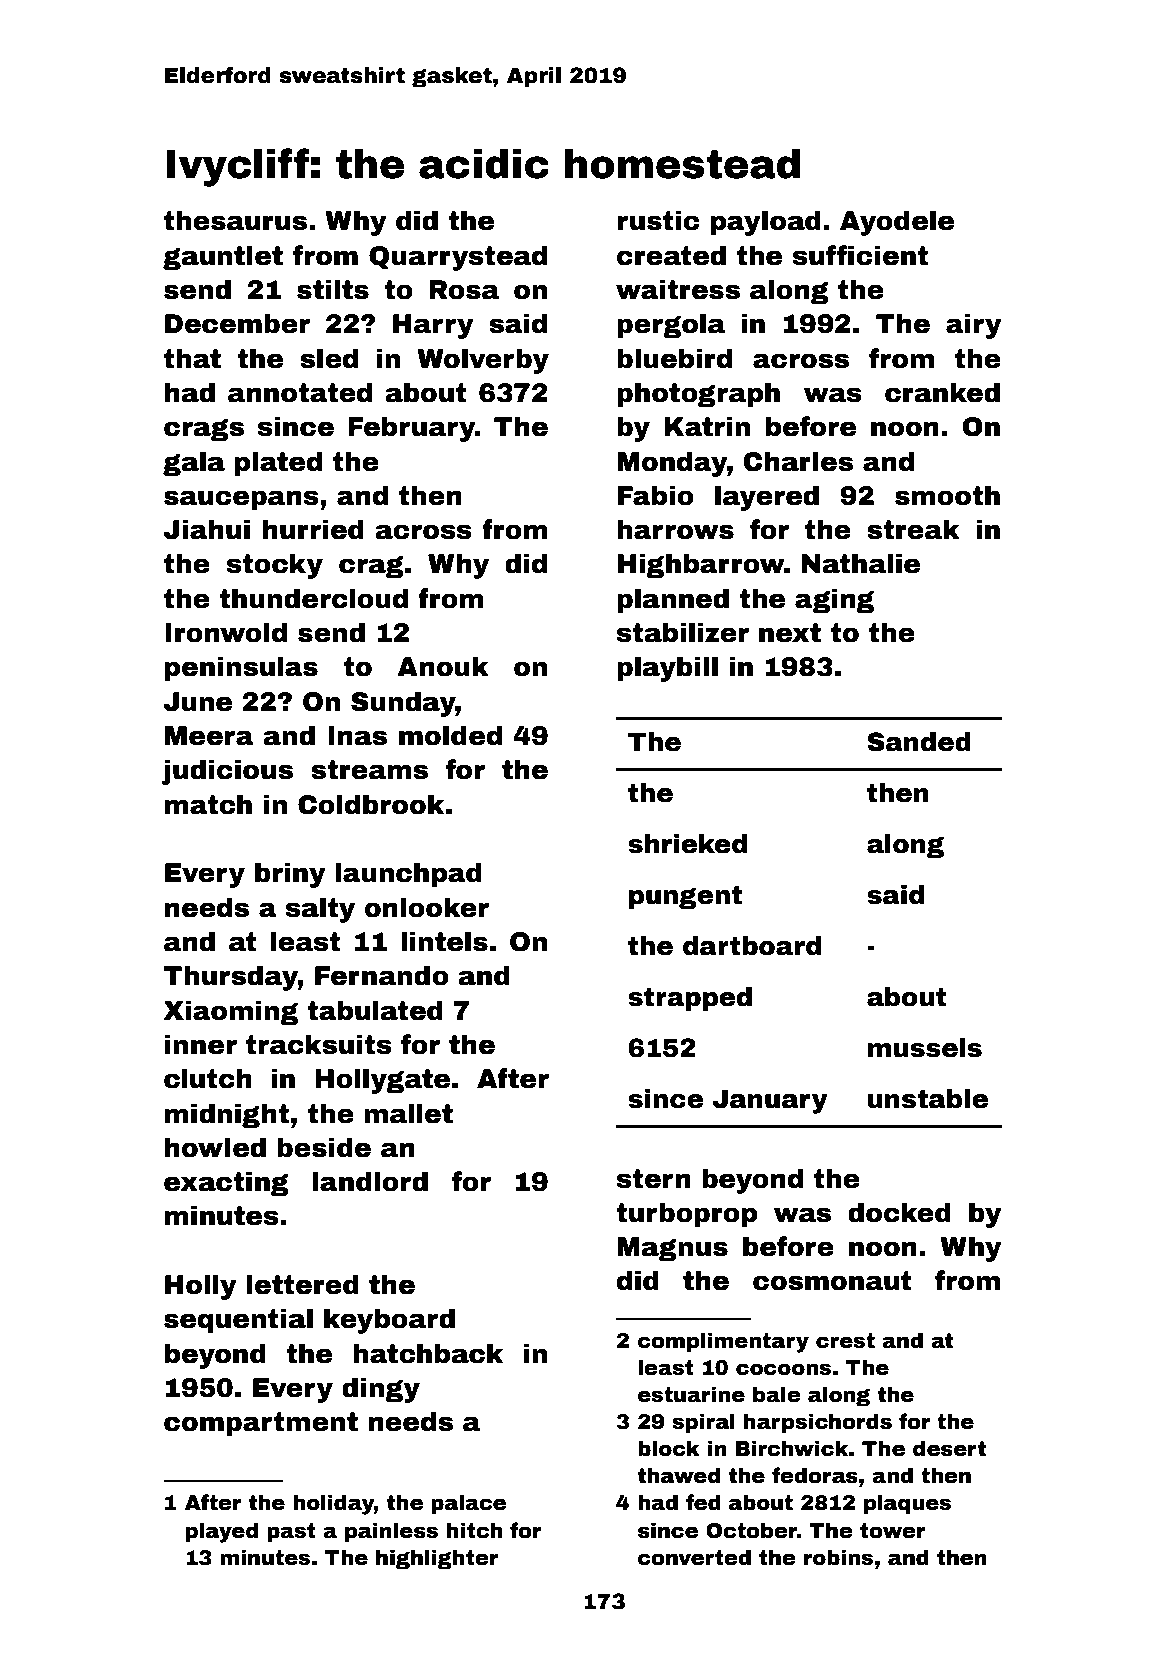 The image size is (1165, 1654). What do you see at coordinates (437, 1559) in the image?
I see `highlighter` at bounding box center [437, 1559].
